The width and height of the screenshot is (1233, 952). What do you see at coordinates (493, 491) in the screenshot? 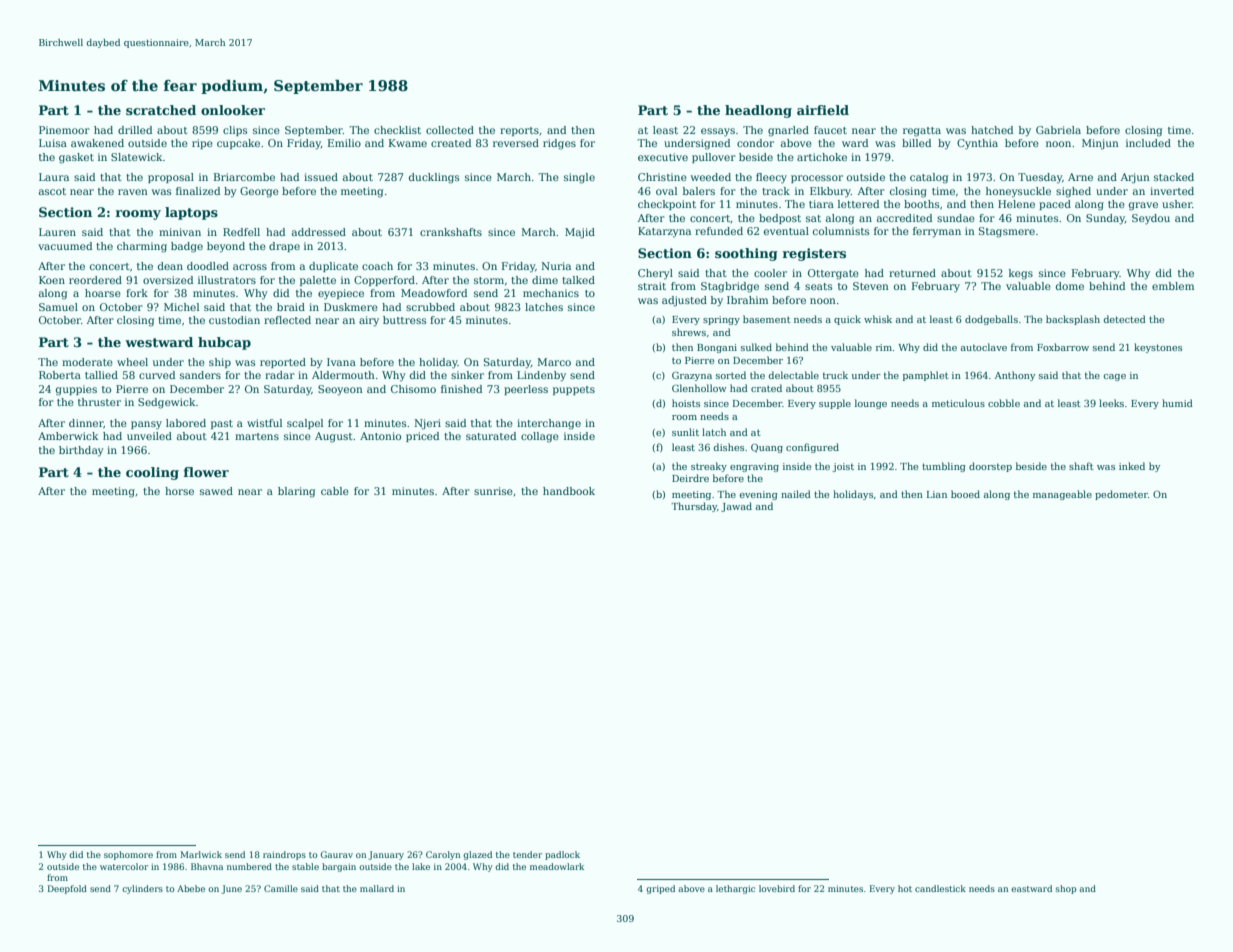
I see `sunrise` at bounding box center [493, 491].
